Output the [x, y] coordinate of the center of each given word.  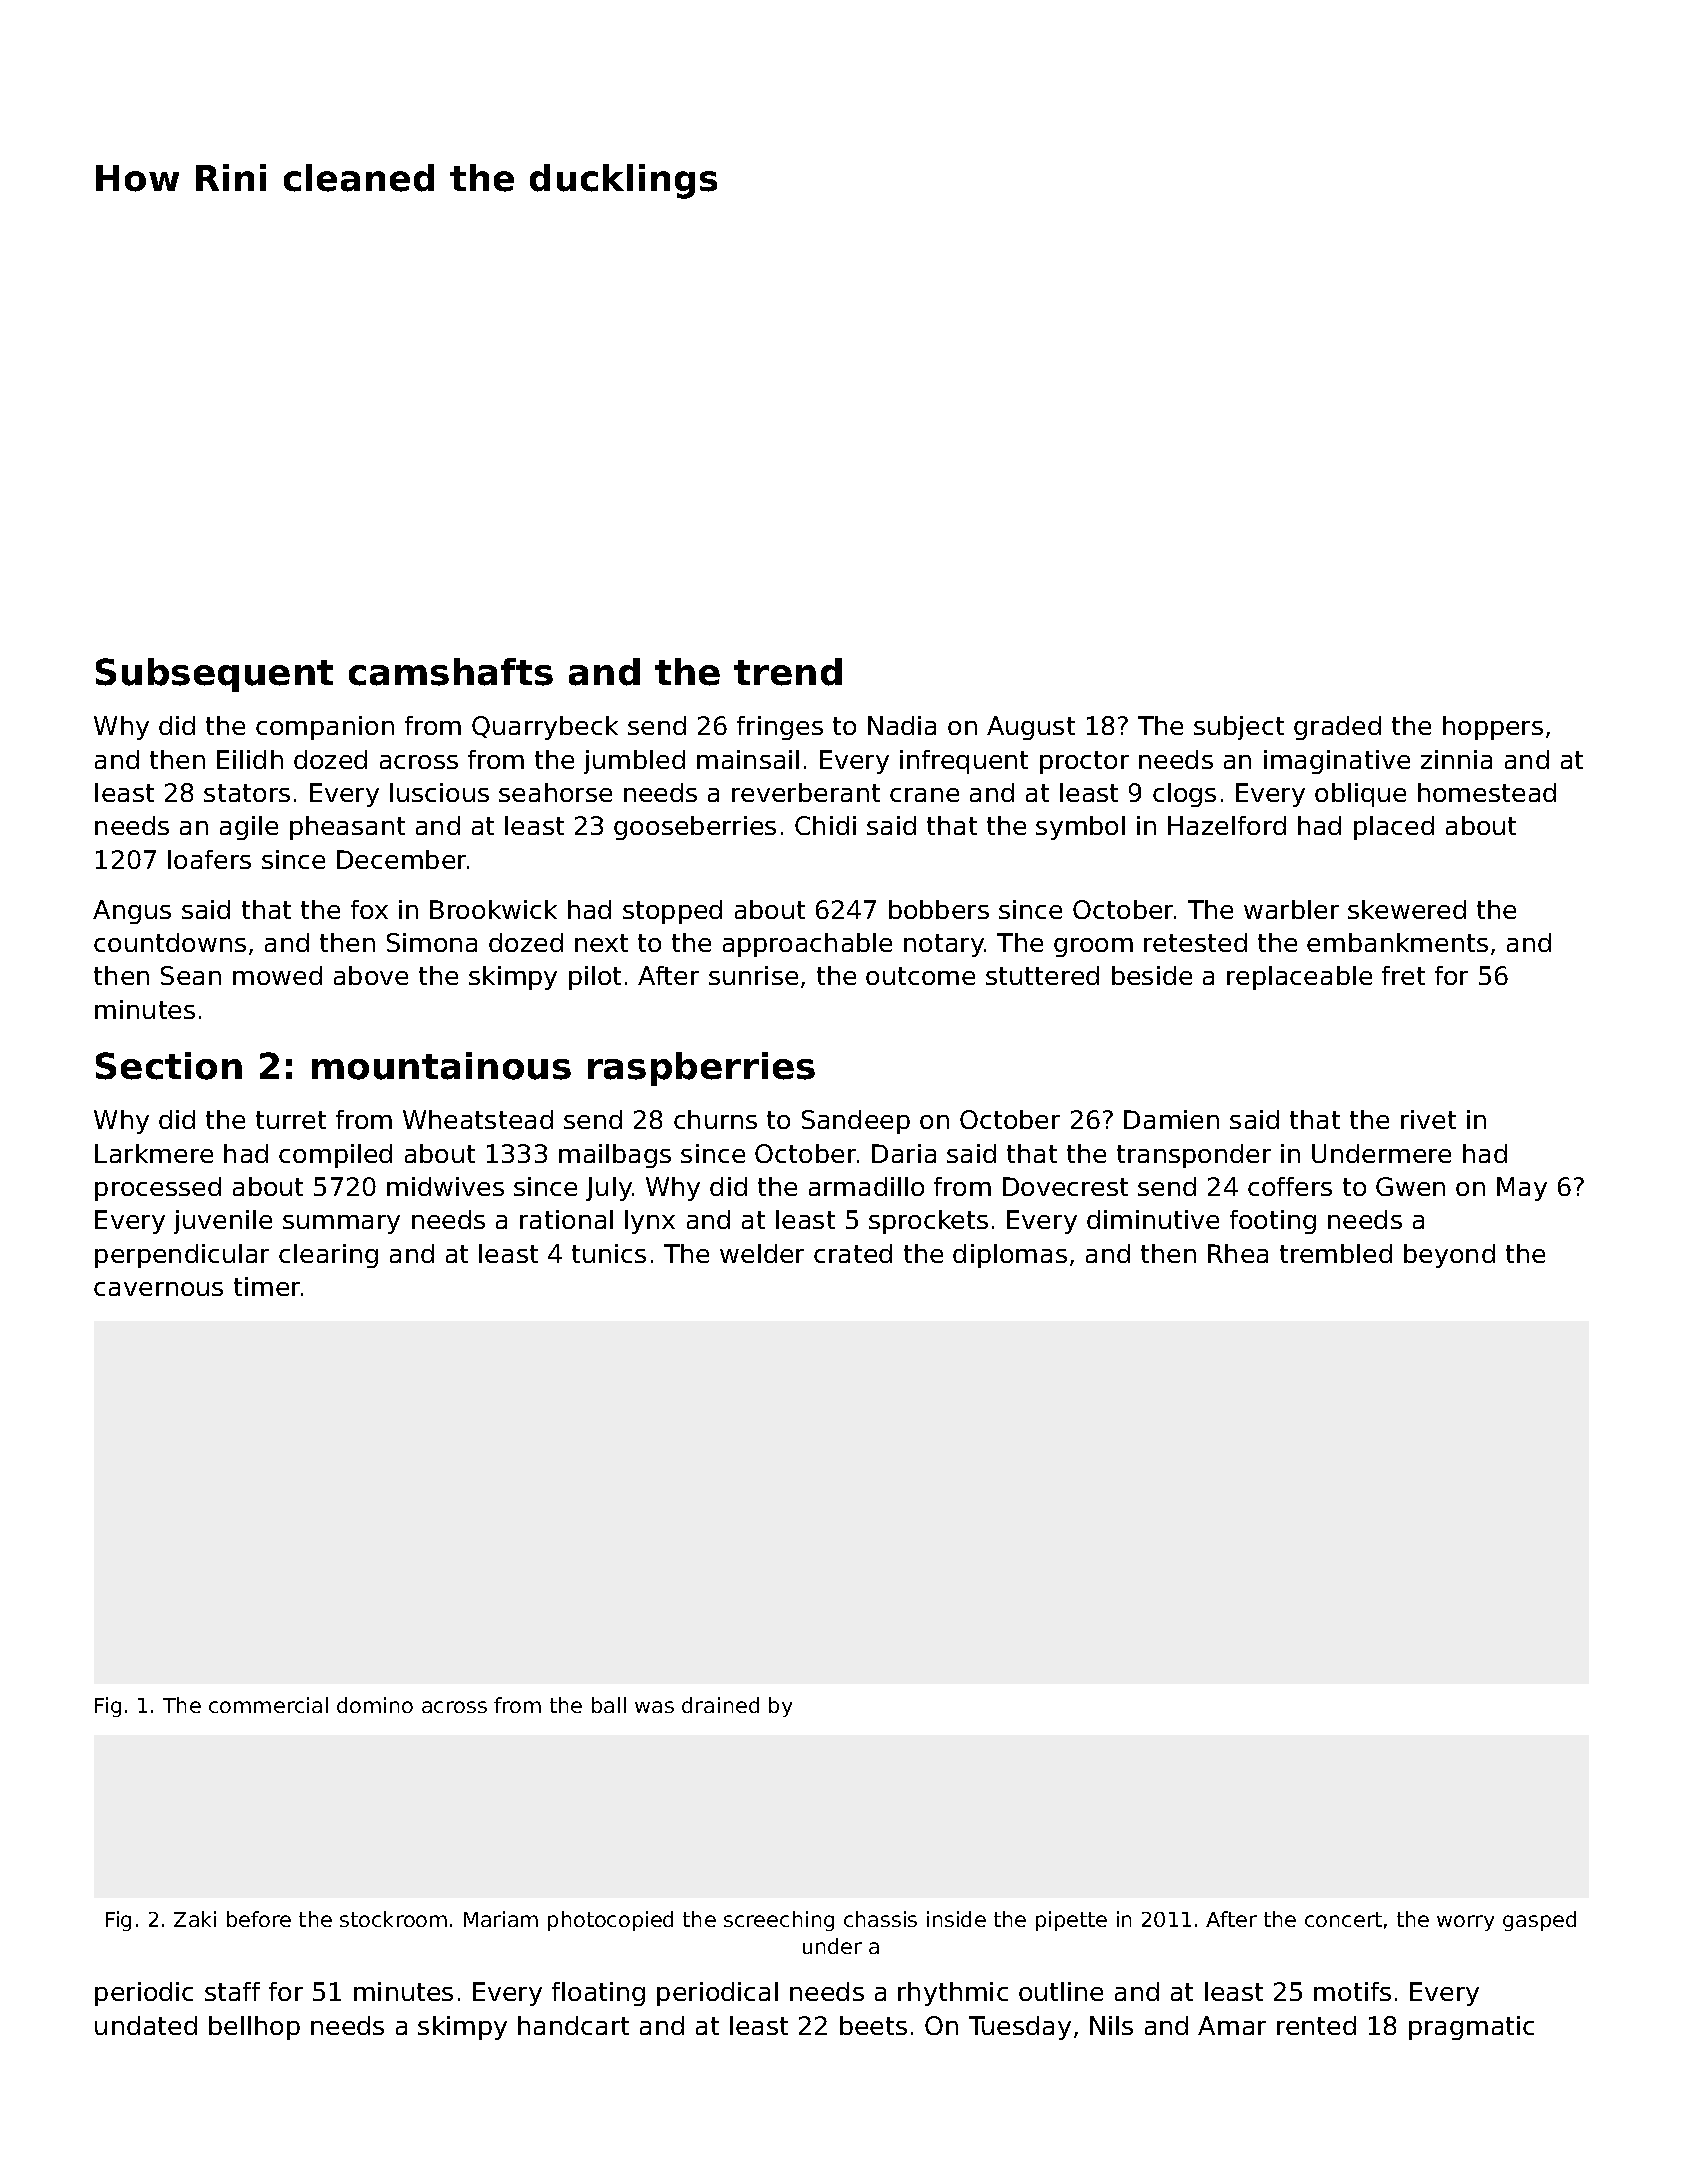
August [1031, 728]
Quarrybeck [545, 728]
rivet [1428, 1119]
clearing [328, 1256]
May [1522, 1189]
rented [1316, 2025]
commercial [268, 1705]
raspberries [701, 1069]
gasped [1539, 1921]
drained [720, 1705]
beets [873, 2025]
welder [762, 1253]
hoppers [1493, 728]
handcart [573, 2025]
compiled [335, 1156]
